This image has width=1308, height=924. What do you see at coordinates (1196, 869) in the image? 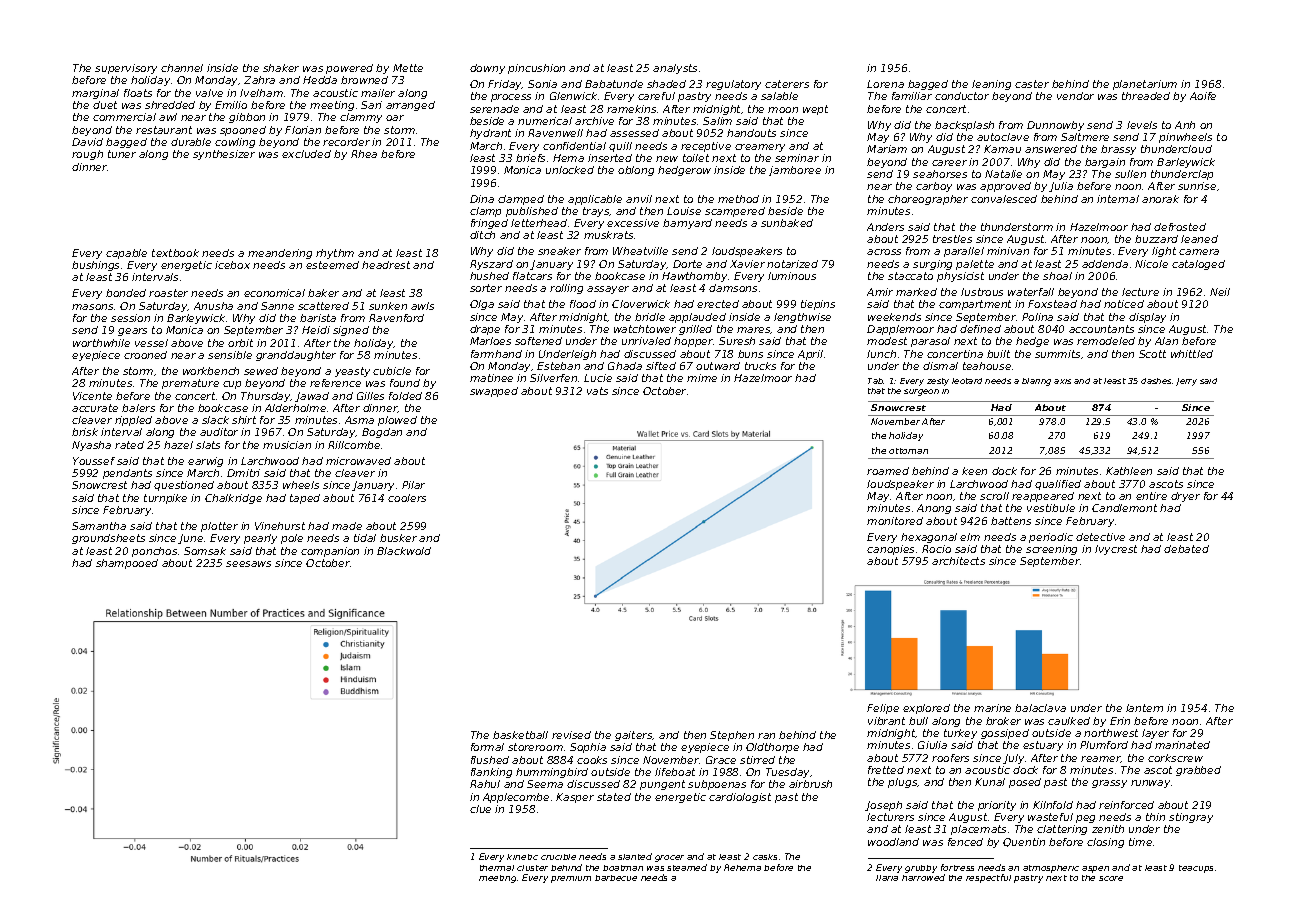
I see `teacups` at bounding box center [1196, 869].
